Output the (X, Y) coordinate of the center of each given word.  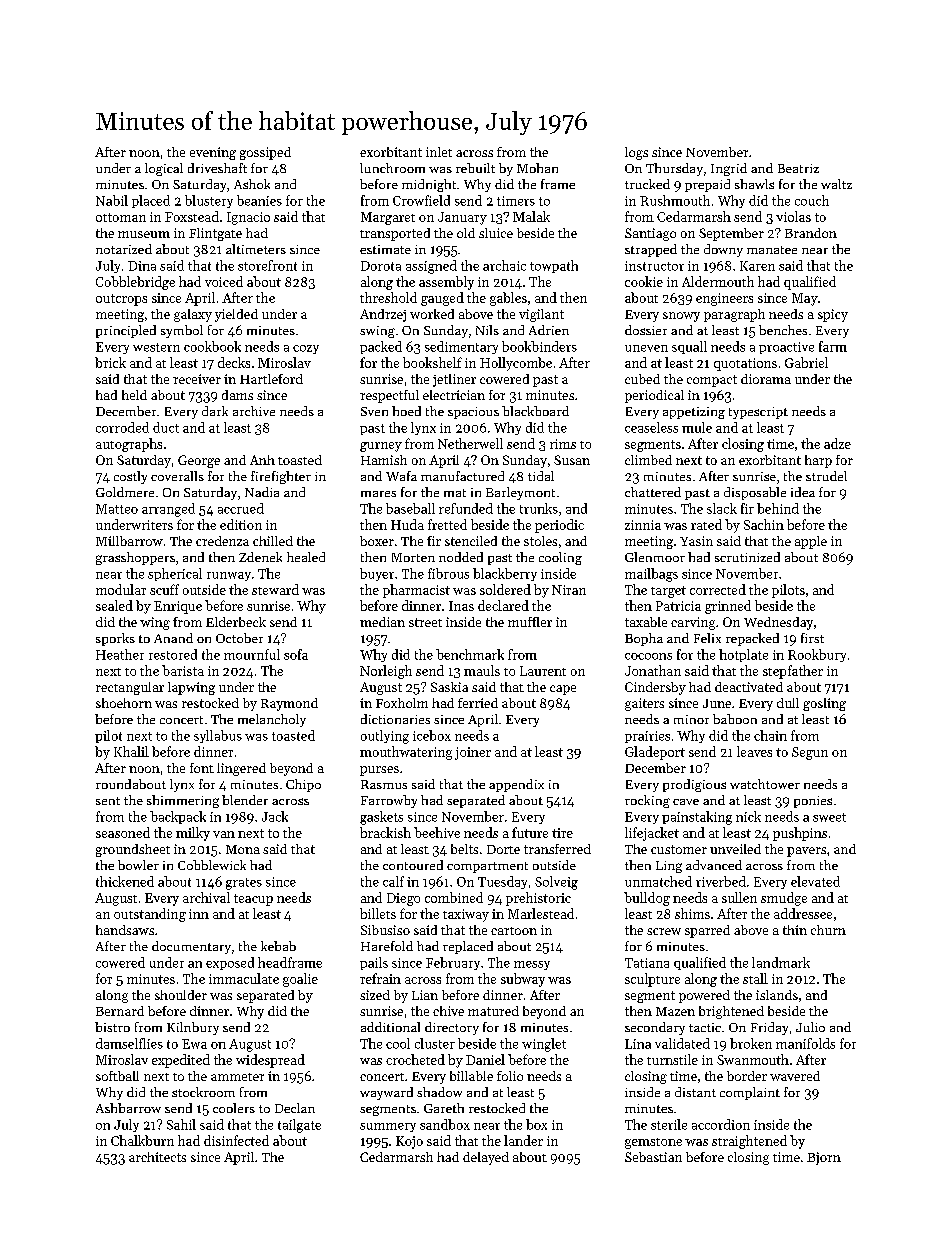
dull (788, 703)
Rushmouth (675, 200)
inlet (439, 152)
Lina (638, 1044)
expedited (181, 1061)
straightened (749, 1142)
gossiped (265, 153)
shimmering (183, 801)
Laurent (543, 671)
